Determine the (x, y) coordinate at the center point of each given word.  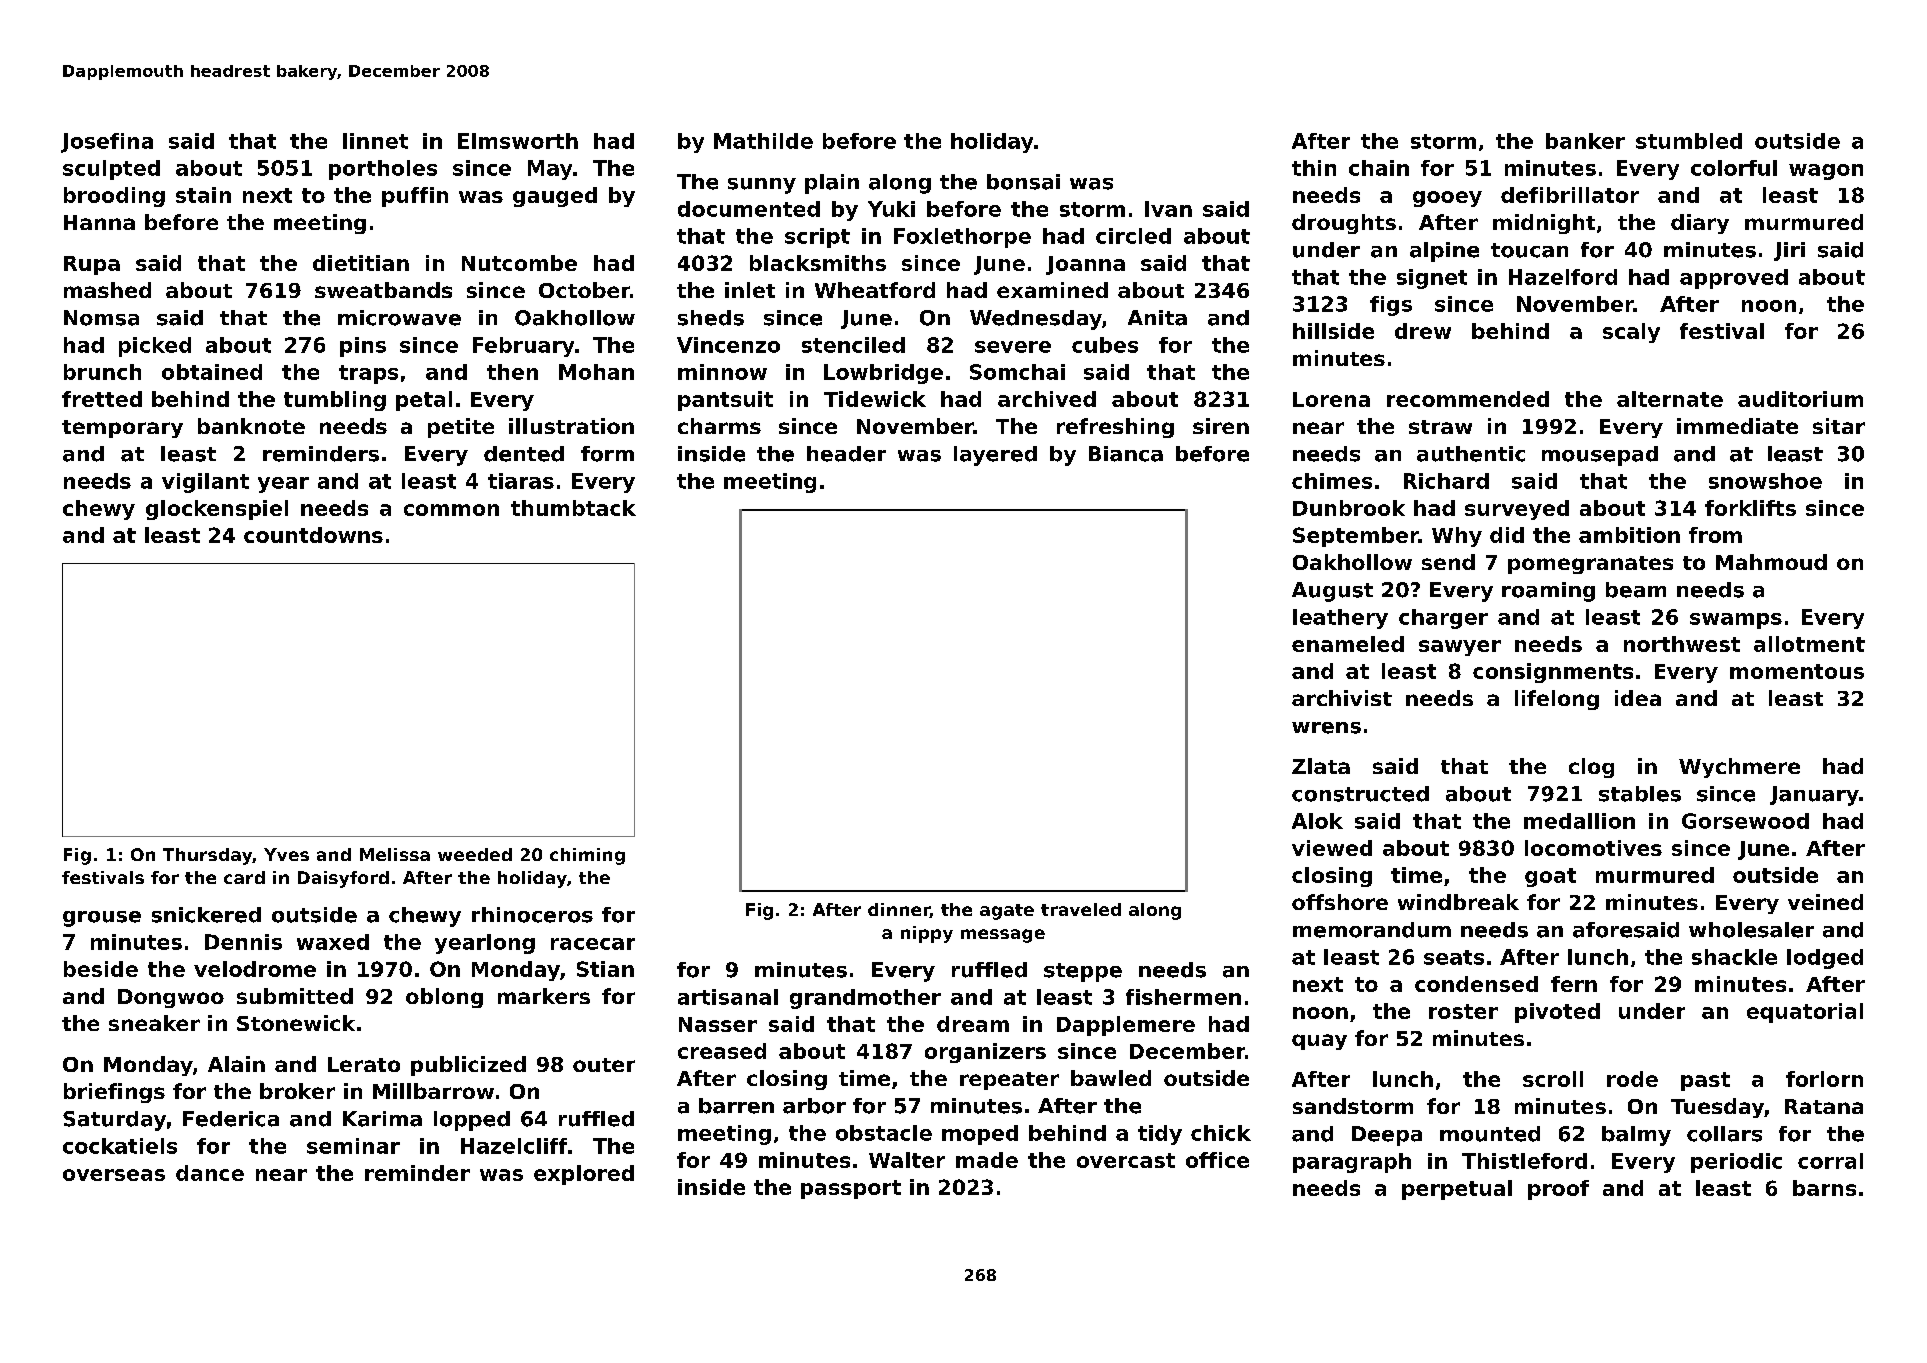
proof (1558, 1190)
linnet (375, 141)
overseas (114, 1175)
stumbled (1689, 141)
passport (851, 1189)
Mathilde (763, 141)
